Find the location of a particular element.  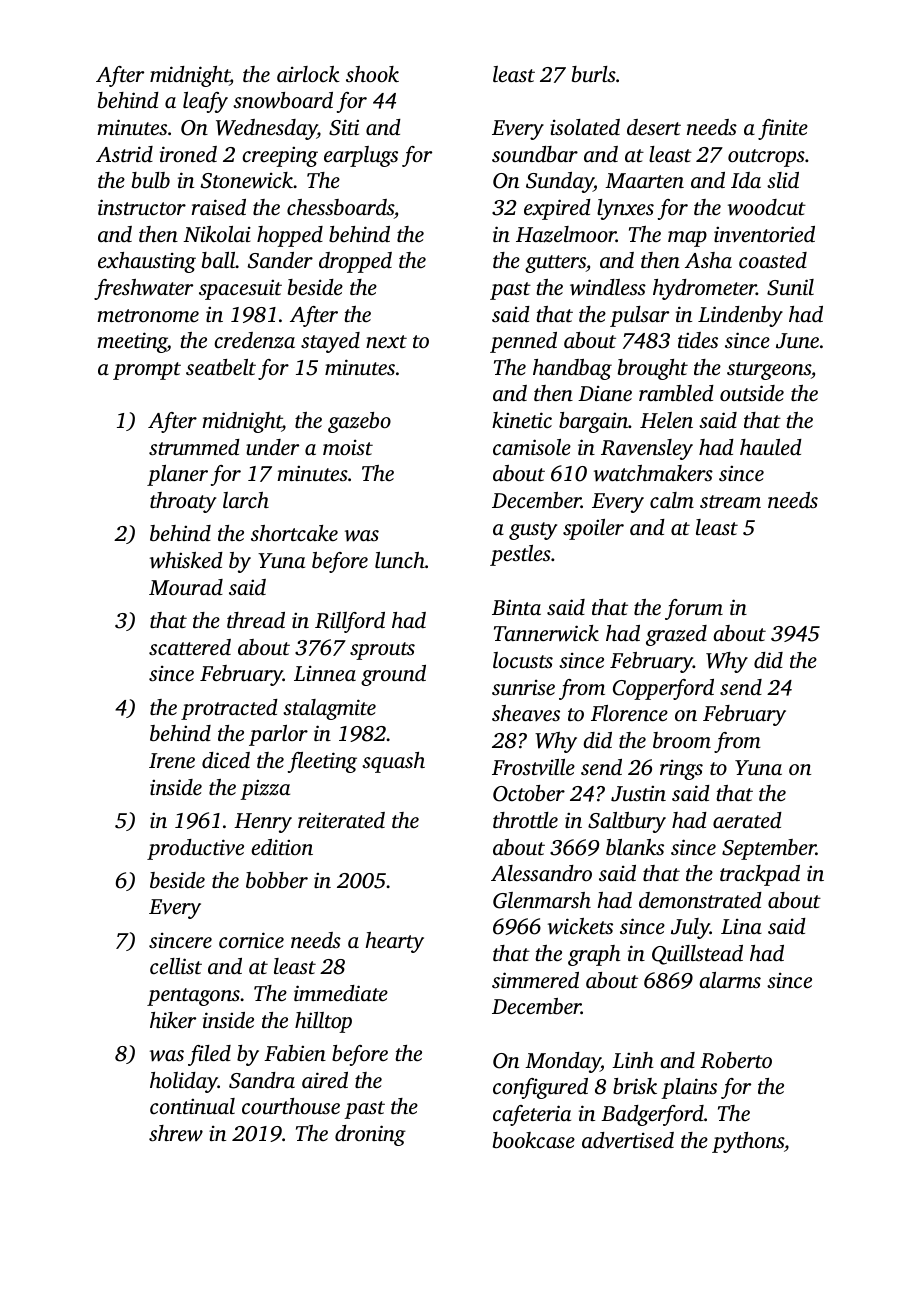

Irene is located at coordinates (172, 760).
